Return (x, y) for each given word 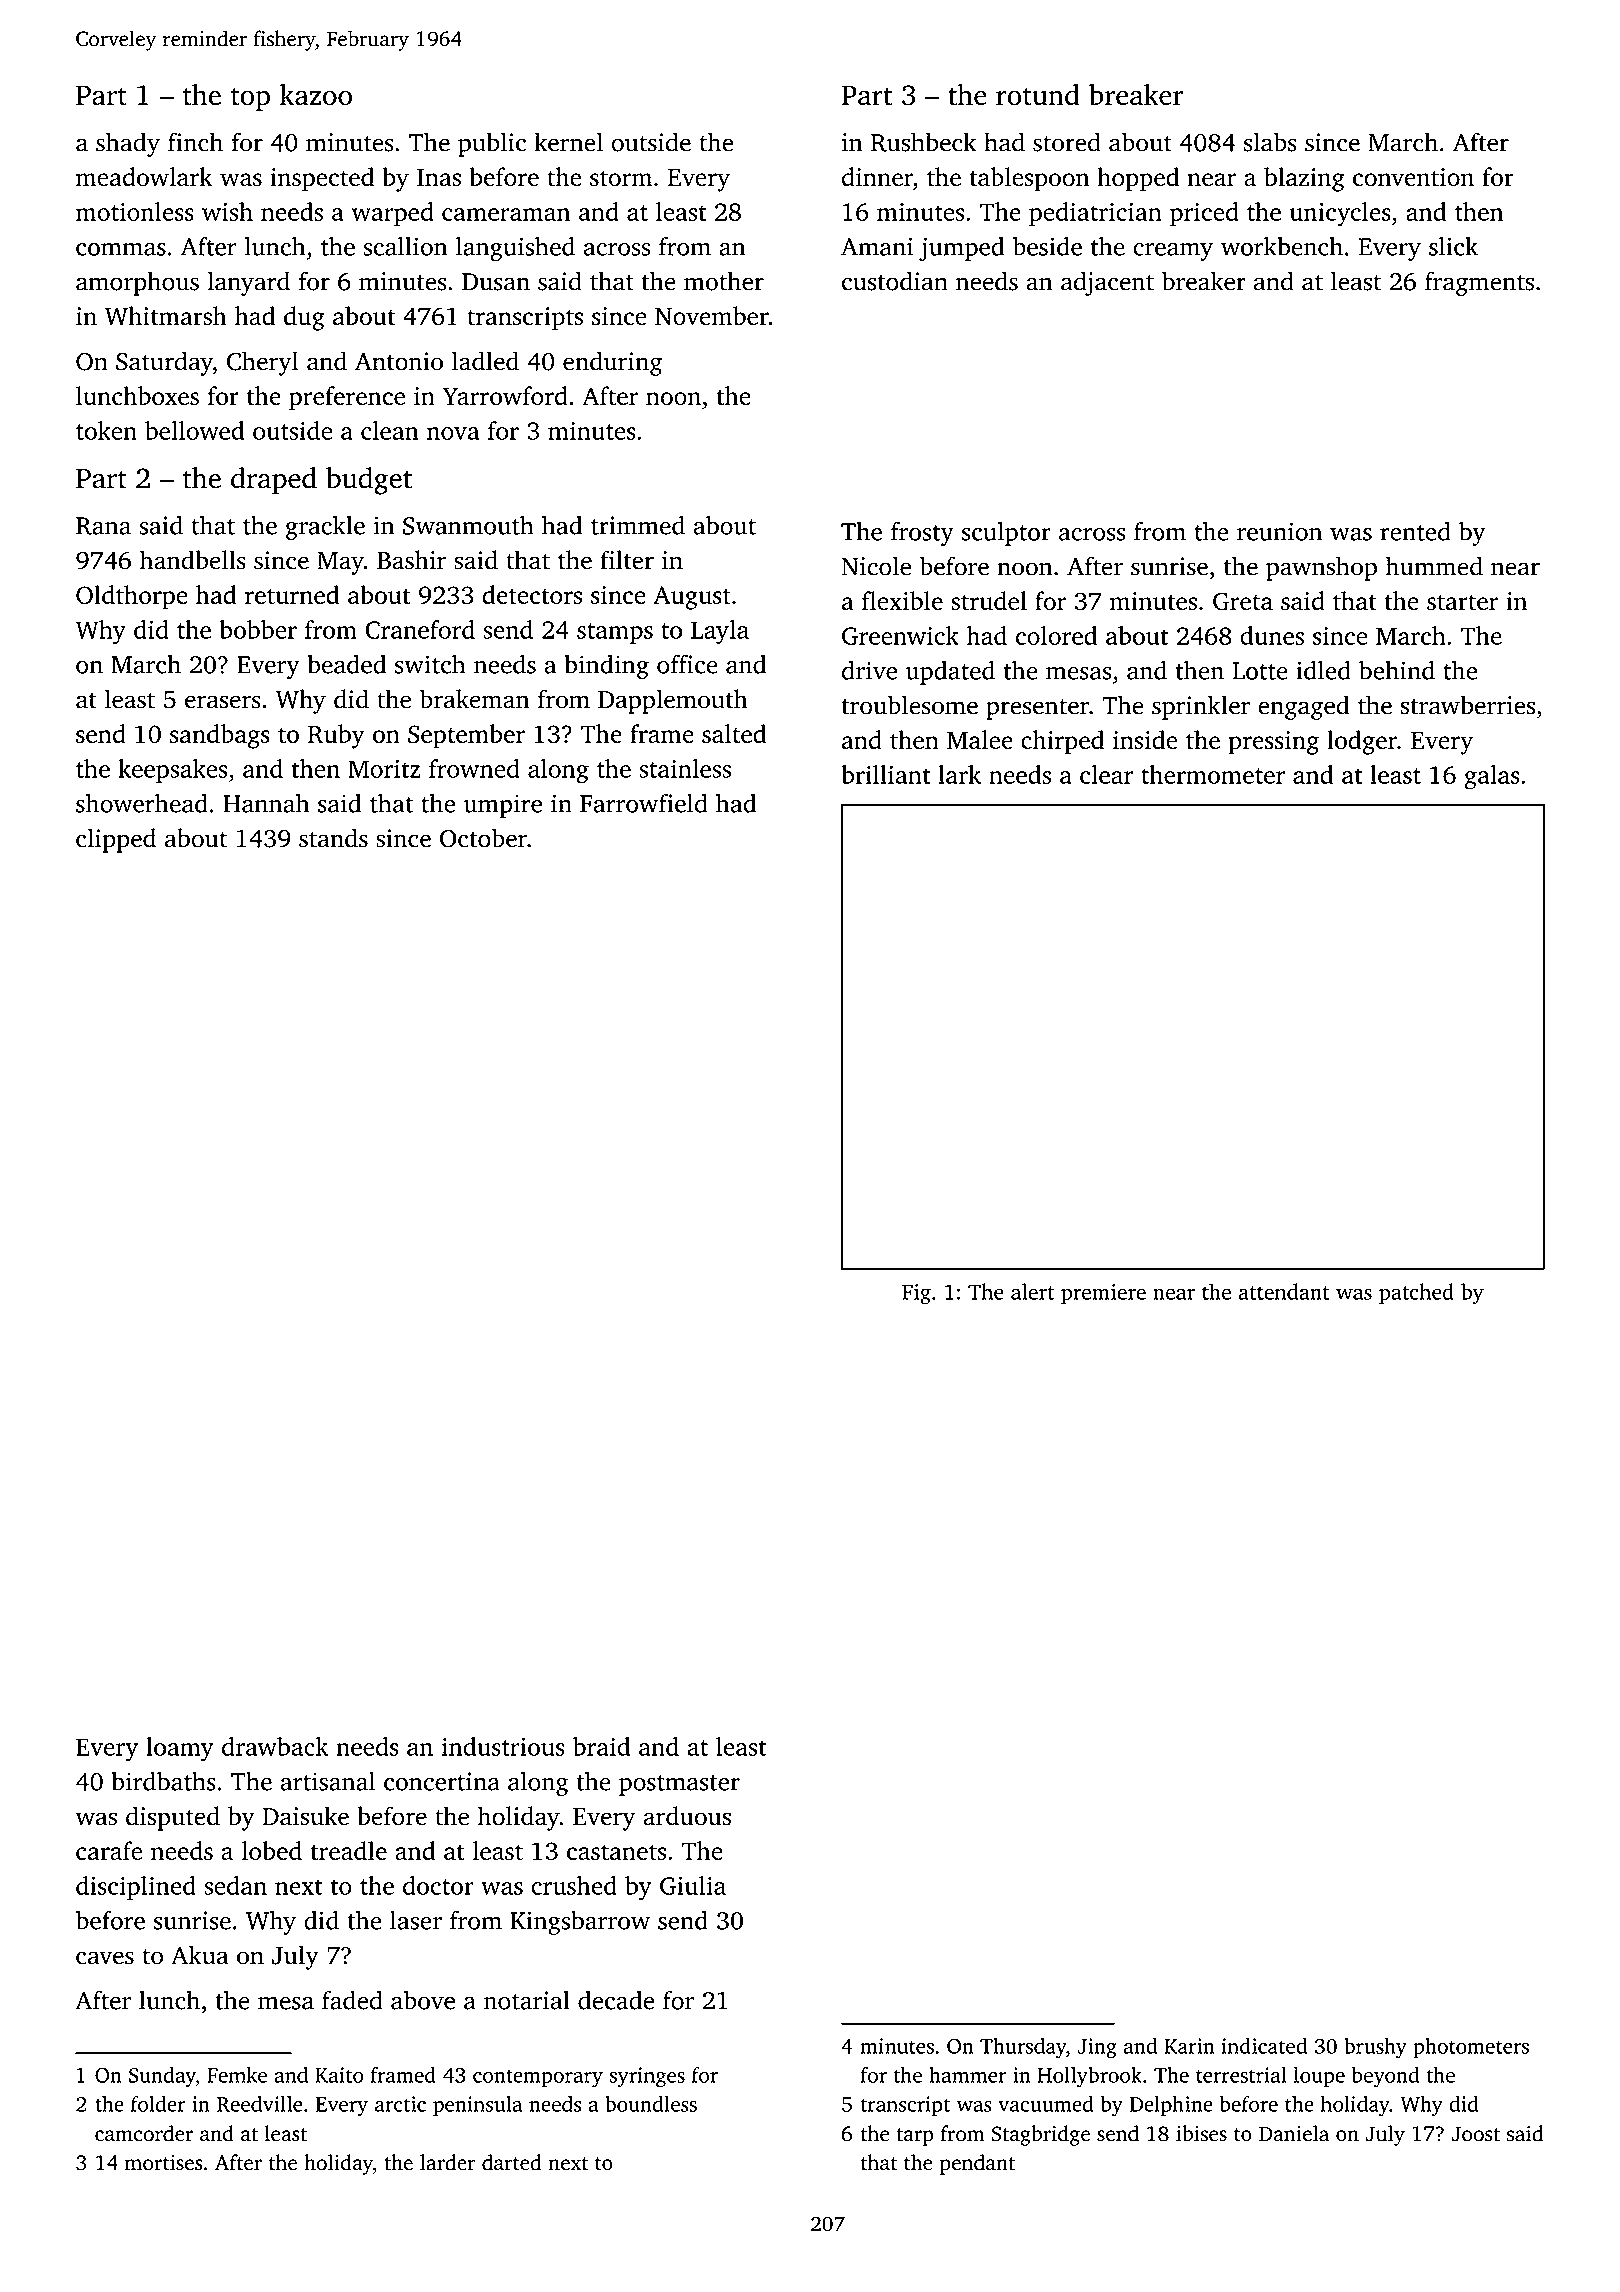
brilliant (886, 774)
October (483, 838)
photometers (1471, 2048)
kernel (569, 142)
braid (601, 1746)
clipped (116, 840)
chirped (1062, 742)
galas (1492, 777)
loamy (180, 1749)
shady (128, 144)
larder (448, 2162)
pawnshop (1321, 568)
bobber (258, 629)
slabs (1270, 142)
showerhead (142, 803)
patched (1416, 1294)
